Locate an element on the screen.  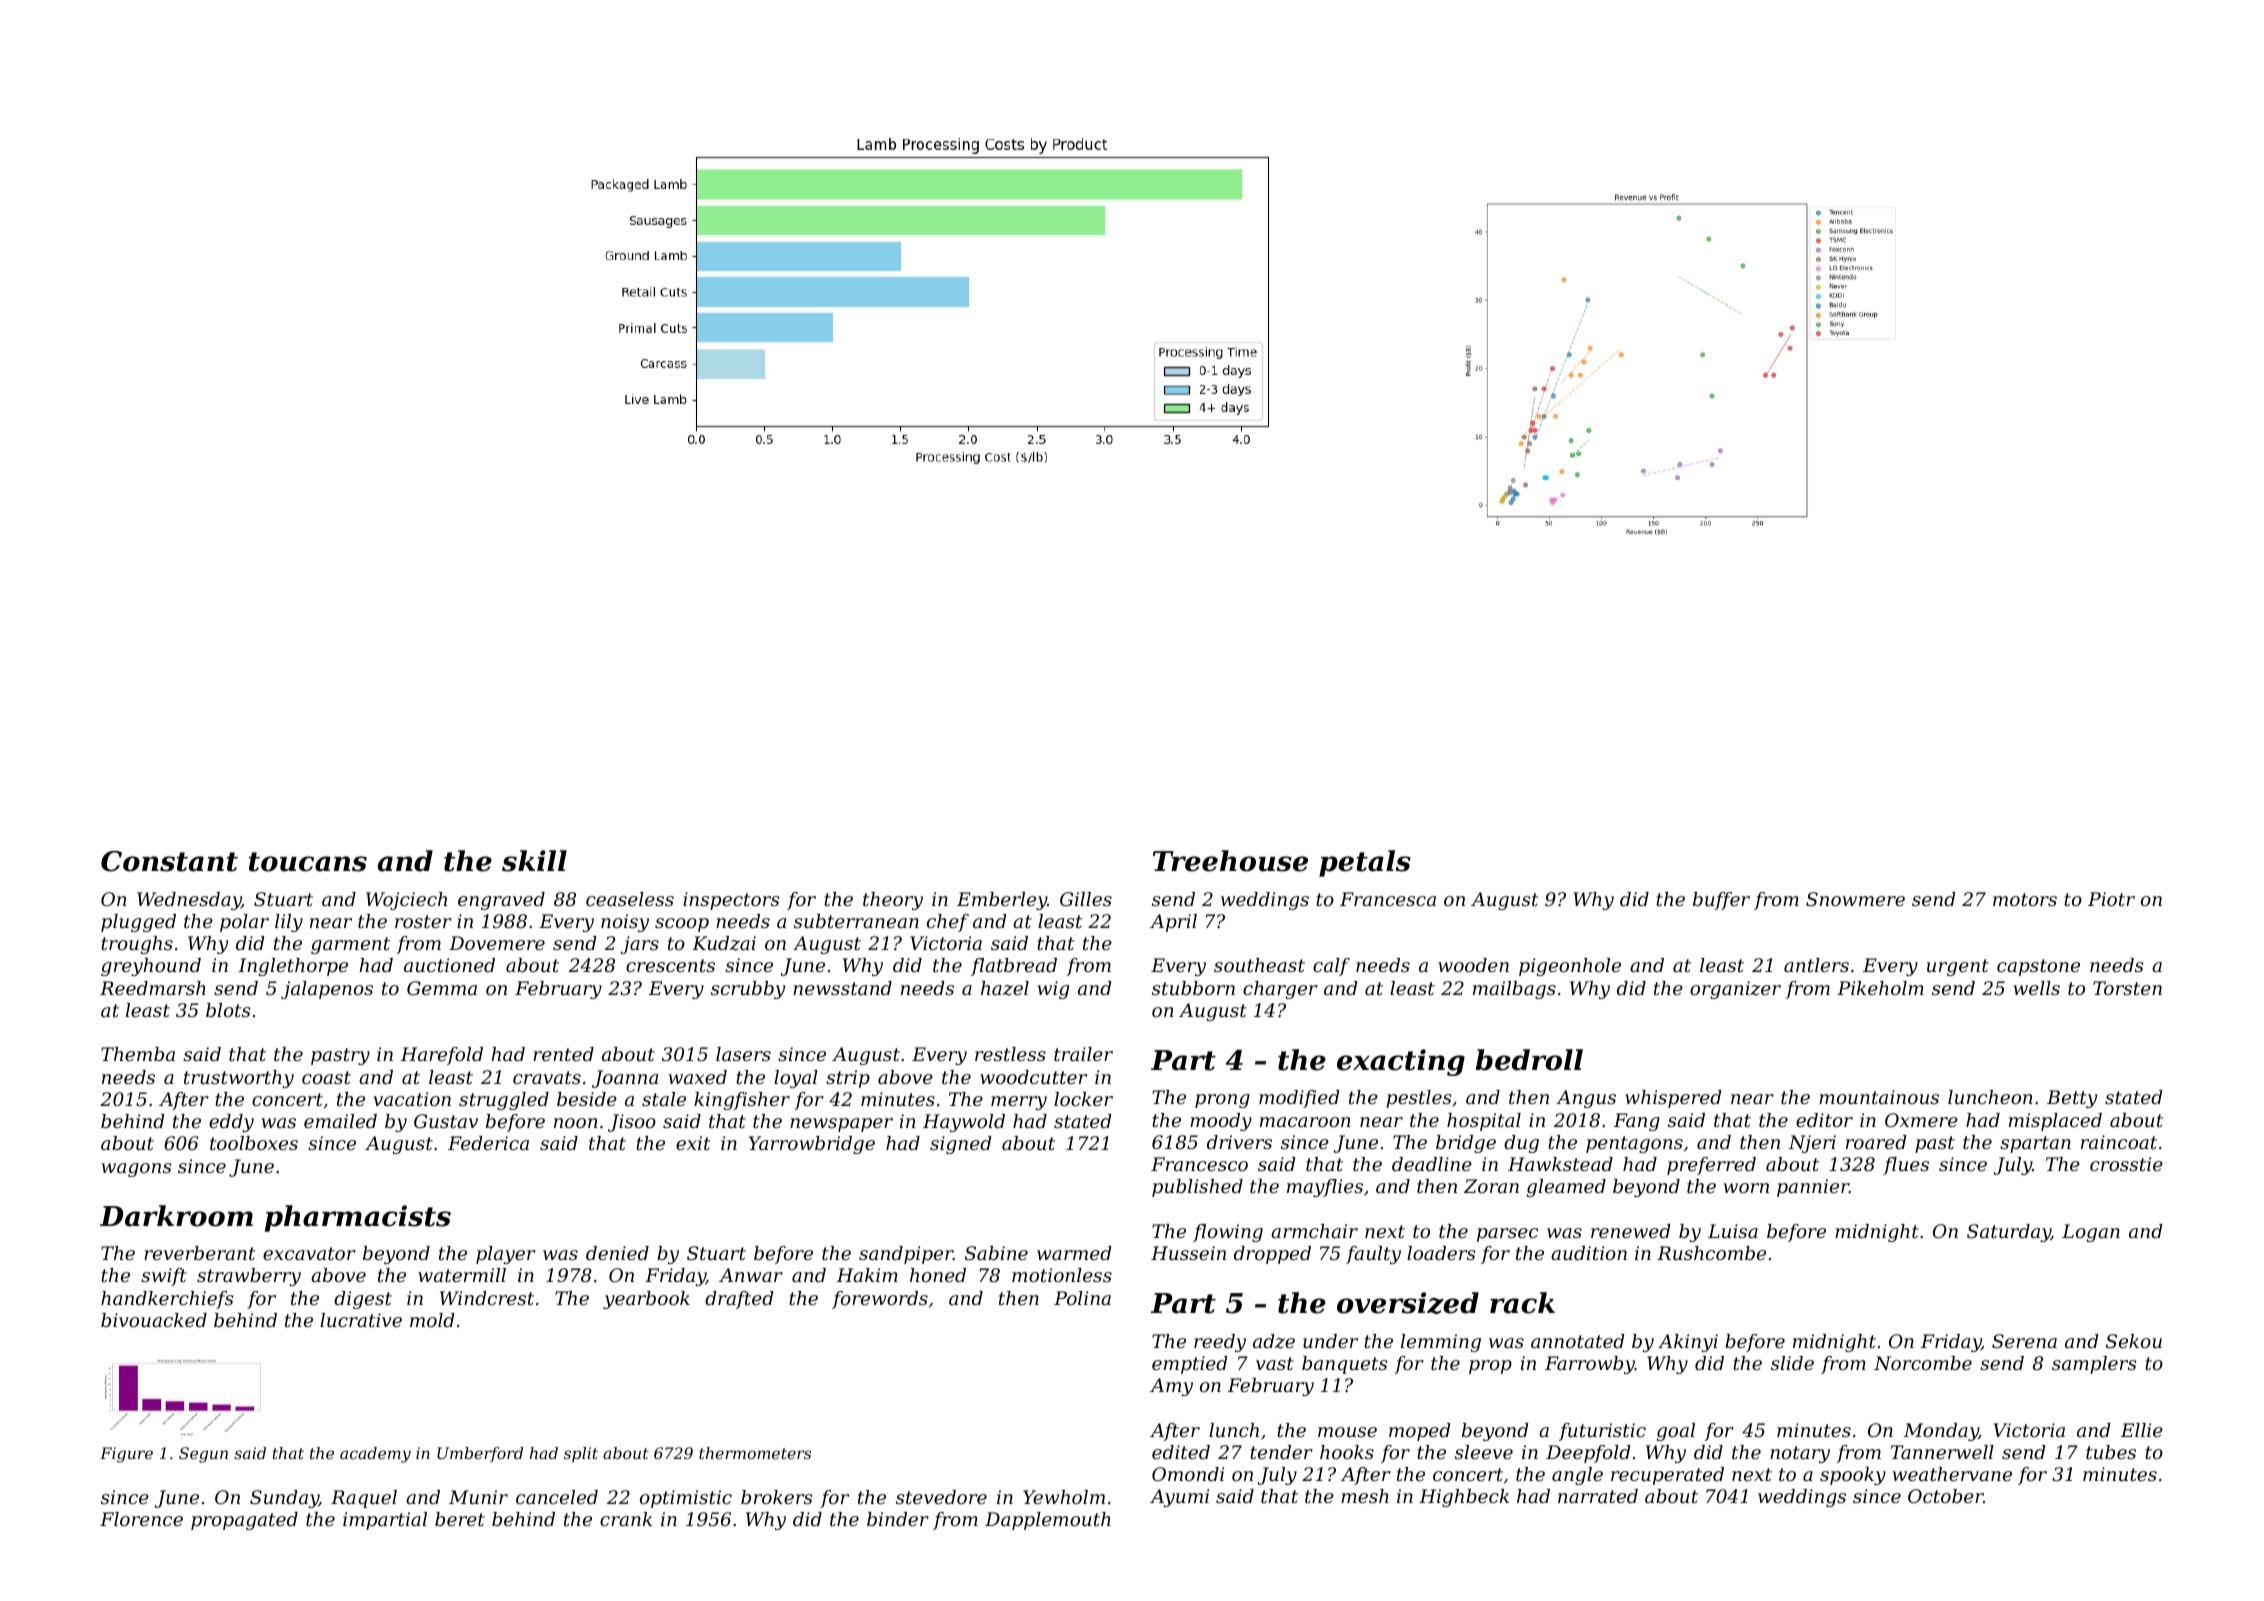
buffer is located at coordinates (1721, 901).
